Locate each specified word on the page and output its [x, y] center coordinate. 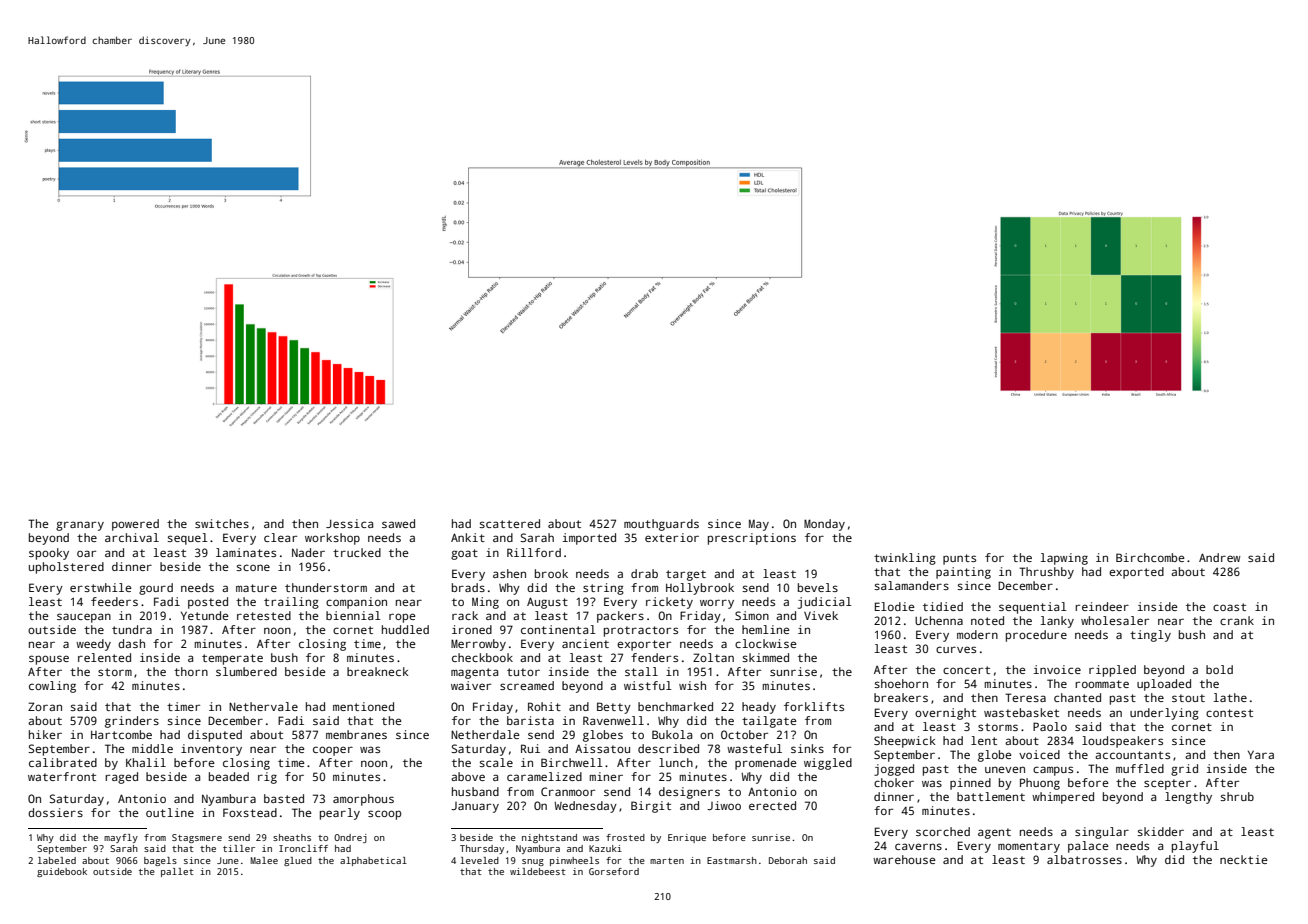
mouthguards [661, 525]
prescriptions [752, 539]
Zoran [45, 706]
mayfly [121, 838]
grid [1184, 770]
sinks [807, 748]
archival [132, 537]
